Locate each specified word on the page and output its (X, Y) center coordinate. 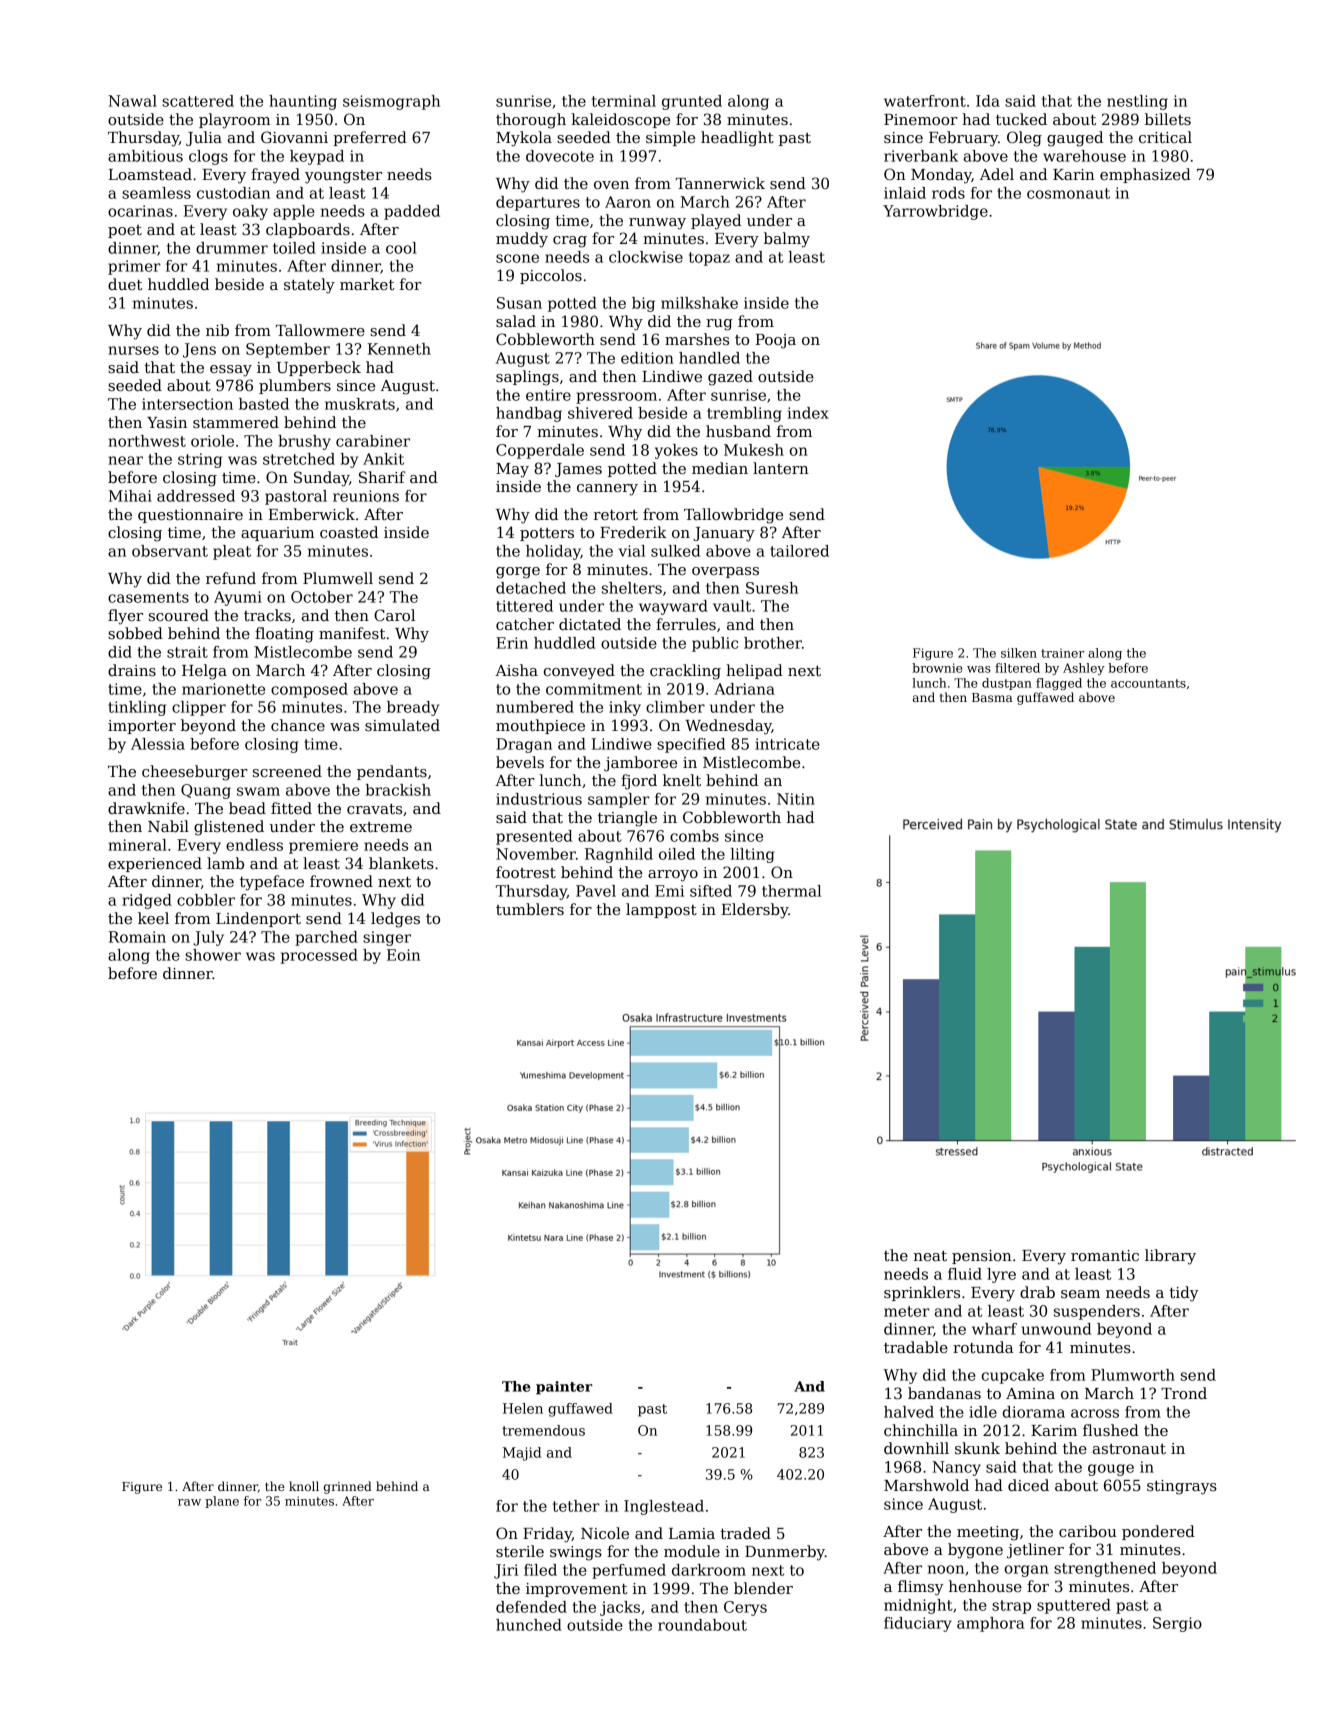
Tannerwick (720, 183)
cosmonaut (1068, 193)
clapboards (308, 230)
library (1170, 1257)
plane (222, 1502)
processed (319, 956)
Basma (992, 697)
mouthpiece (540, 726)
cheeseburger (195, 773)
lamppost (661, 910)
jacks (620, 1608)
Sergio (1177, 1624)
